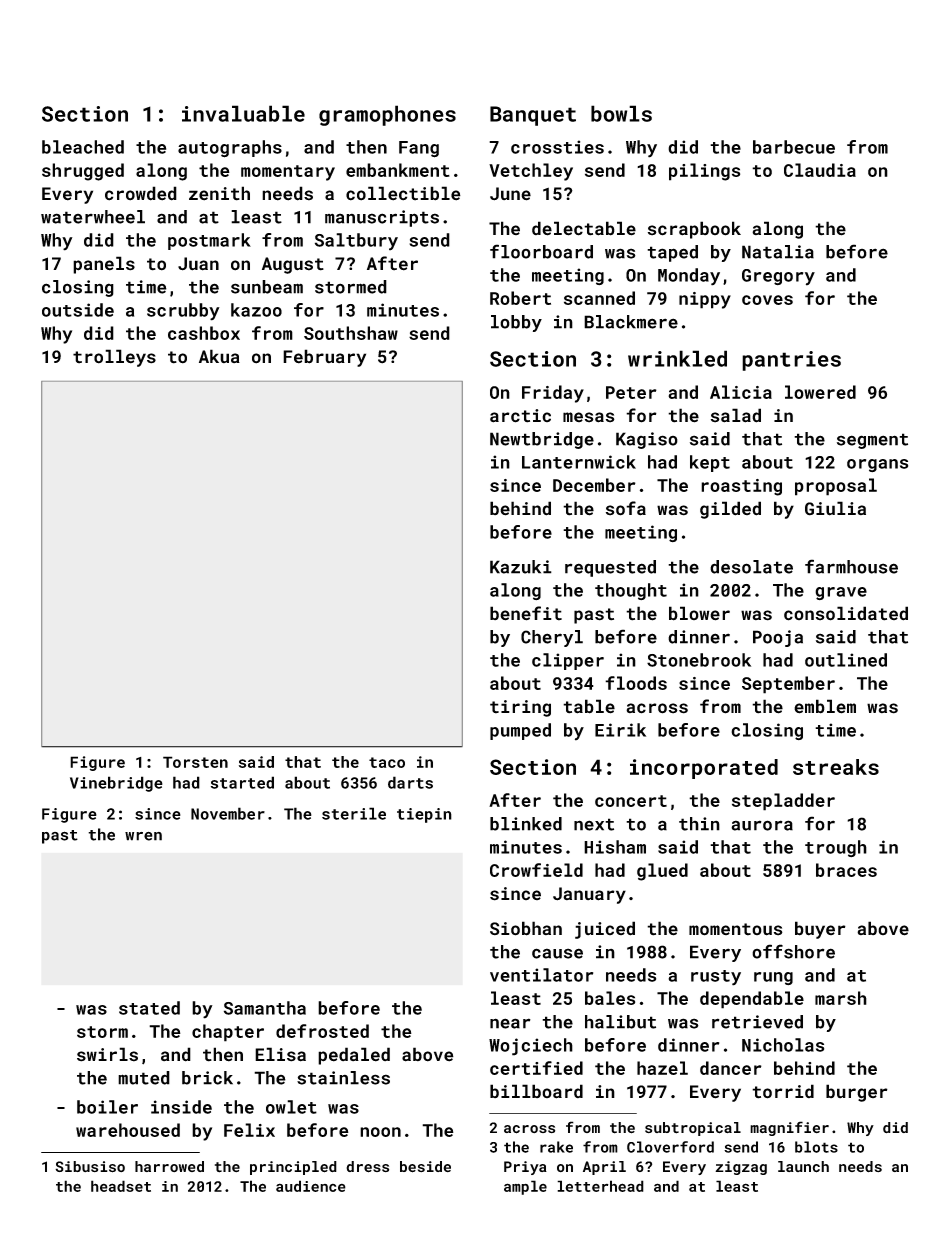 Image resolution: width=952 pixels, height=1233 pixels. What do you see at coordinates (589, 895) in the page?
I see `January` at bounding box center [589, 895].
